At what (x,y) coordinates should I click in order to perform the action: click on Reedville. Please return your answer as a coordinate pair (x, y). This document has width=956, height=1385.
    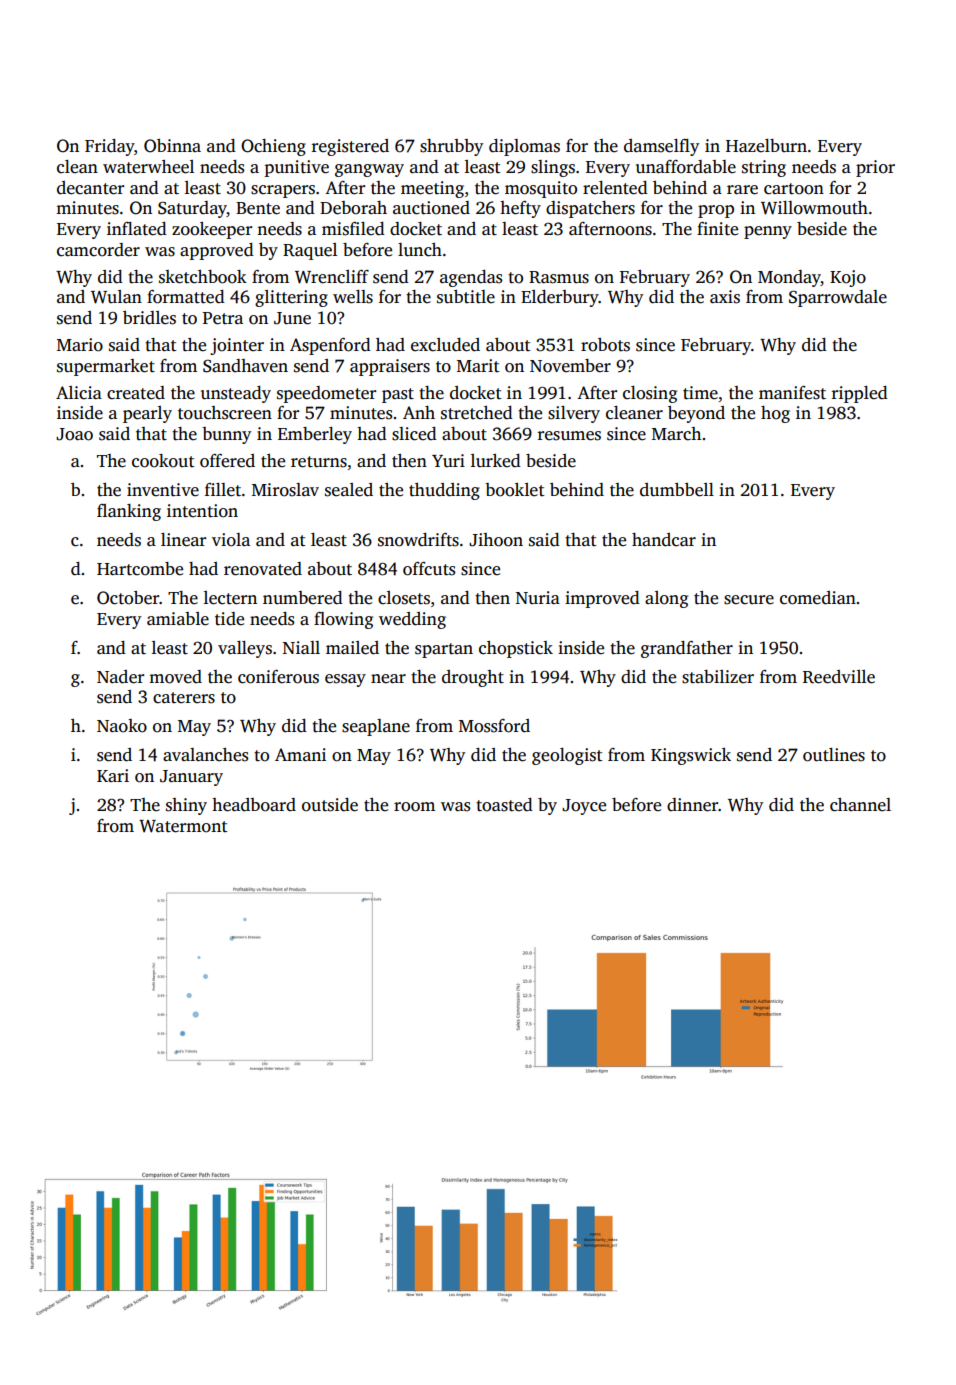
    Looking at the image, I should click on (839, 677).
